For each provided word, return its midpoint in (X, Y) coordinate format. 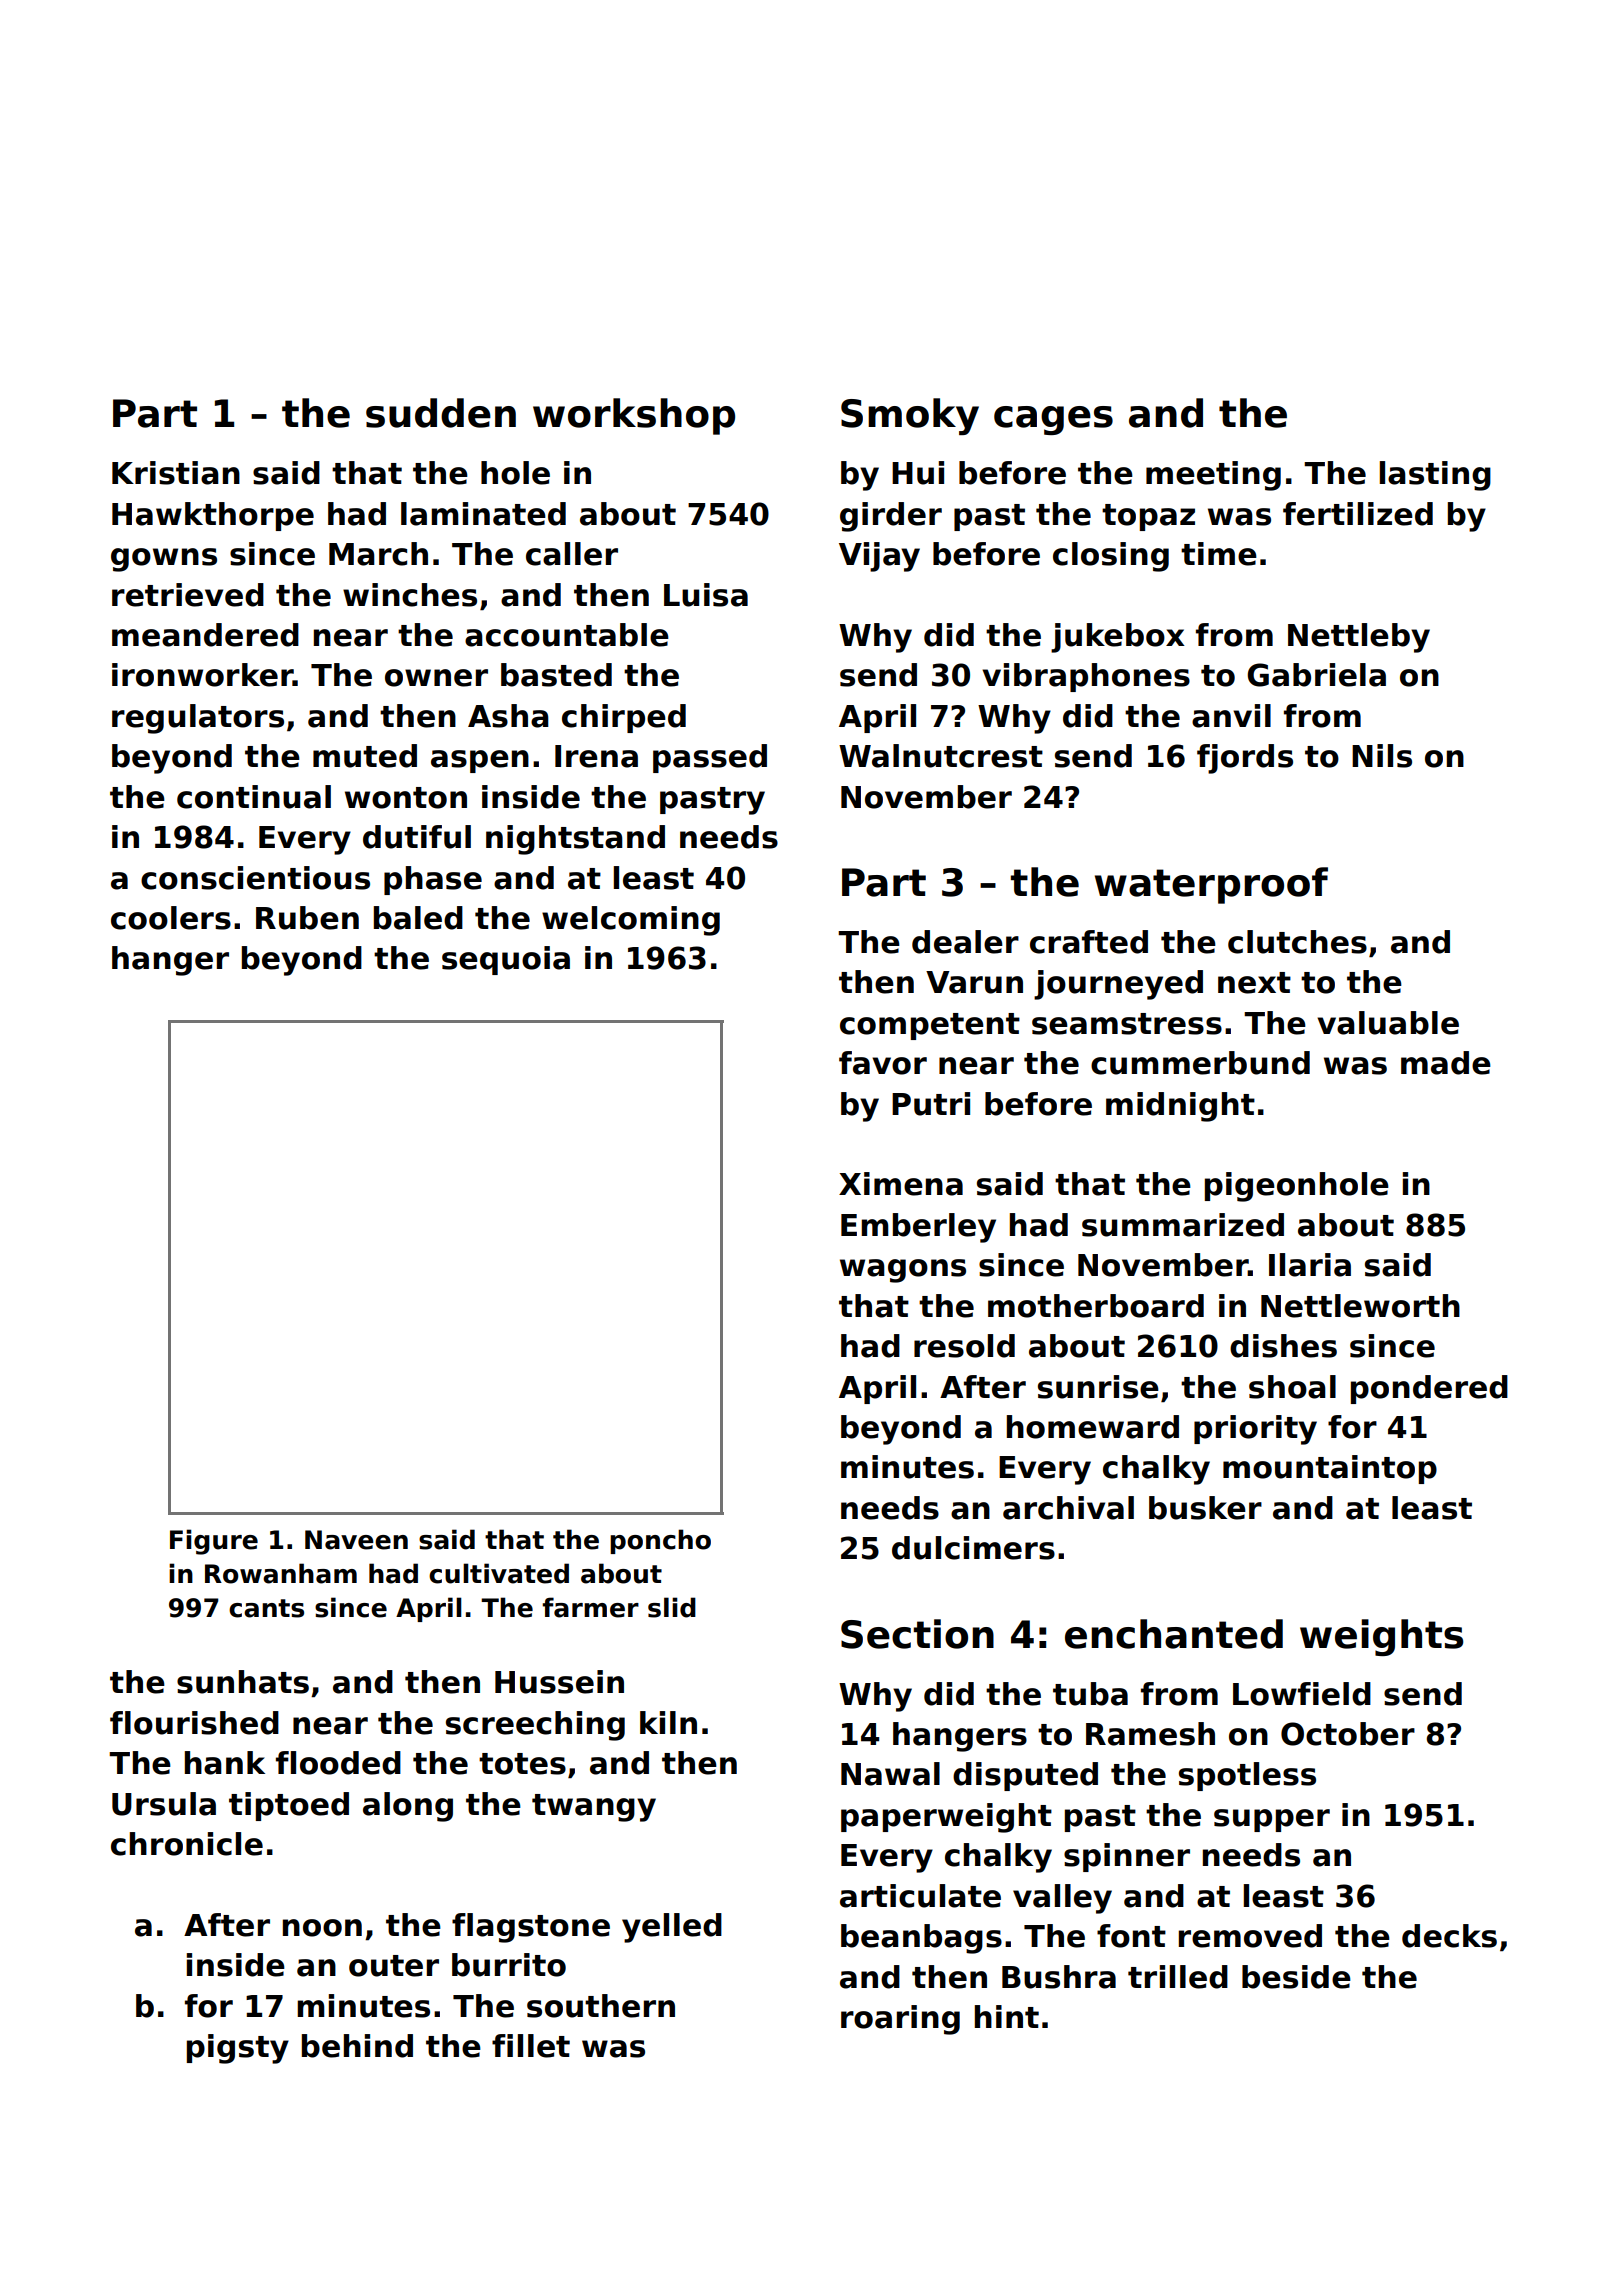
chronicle (187, 1844)
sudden (441, 413)
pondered (1429, 1389)
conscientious (255, 878)
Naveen (356, 1540)
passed (710, 758)
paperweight (946, 1818)
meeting (1213, 476)
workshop (634, 416)
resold (964, 1346)
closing (1111, 557)
